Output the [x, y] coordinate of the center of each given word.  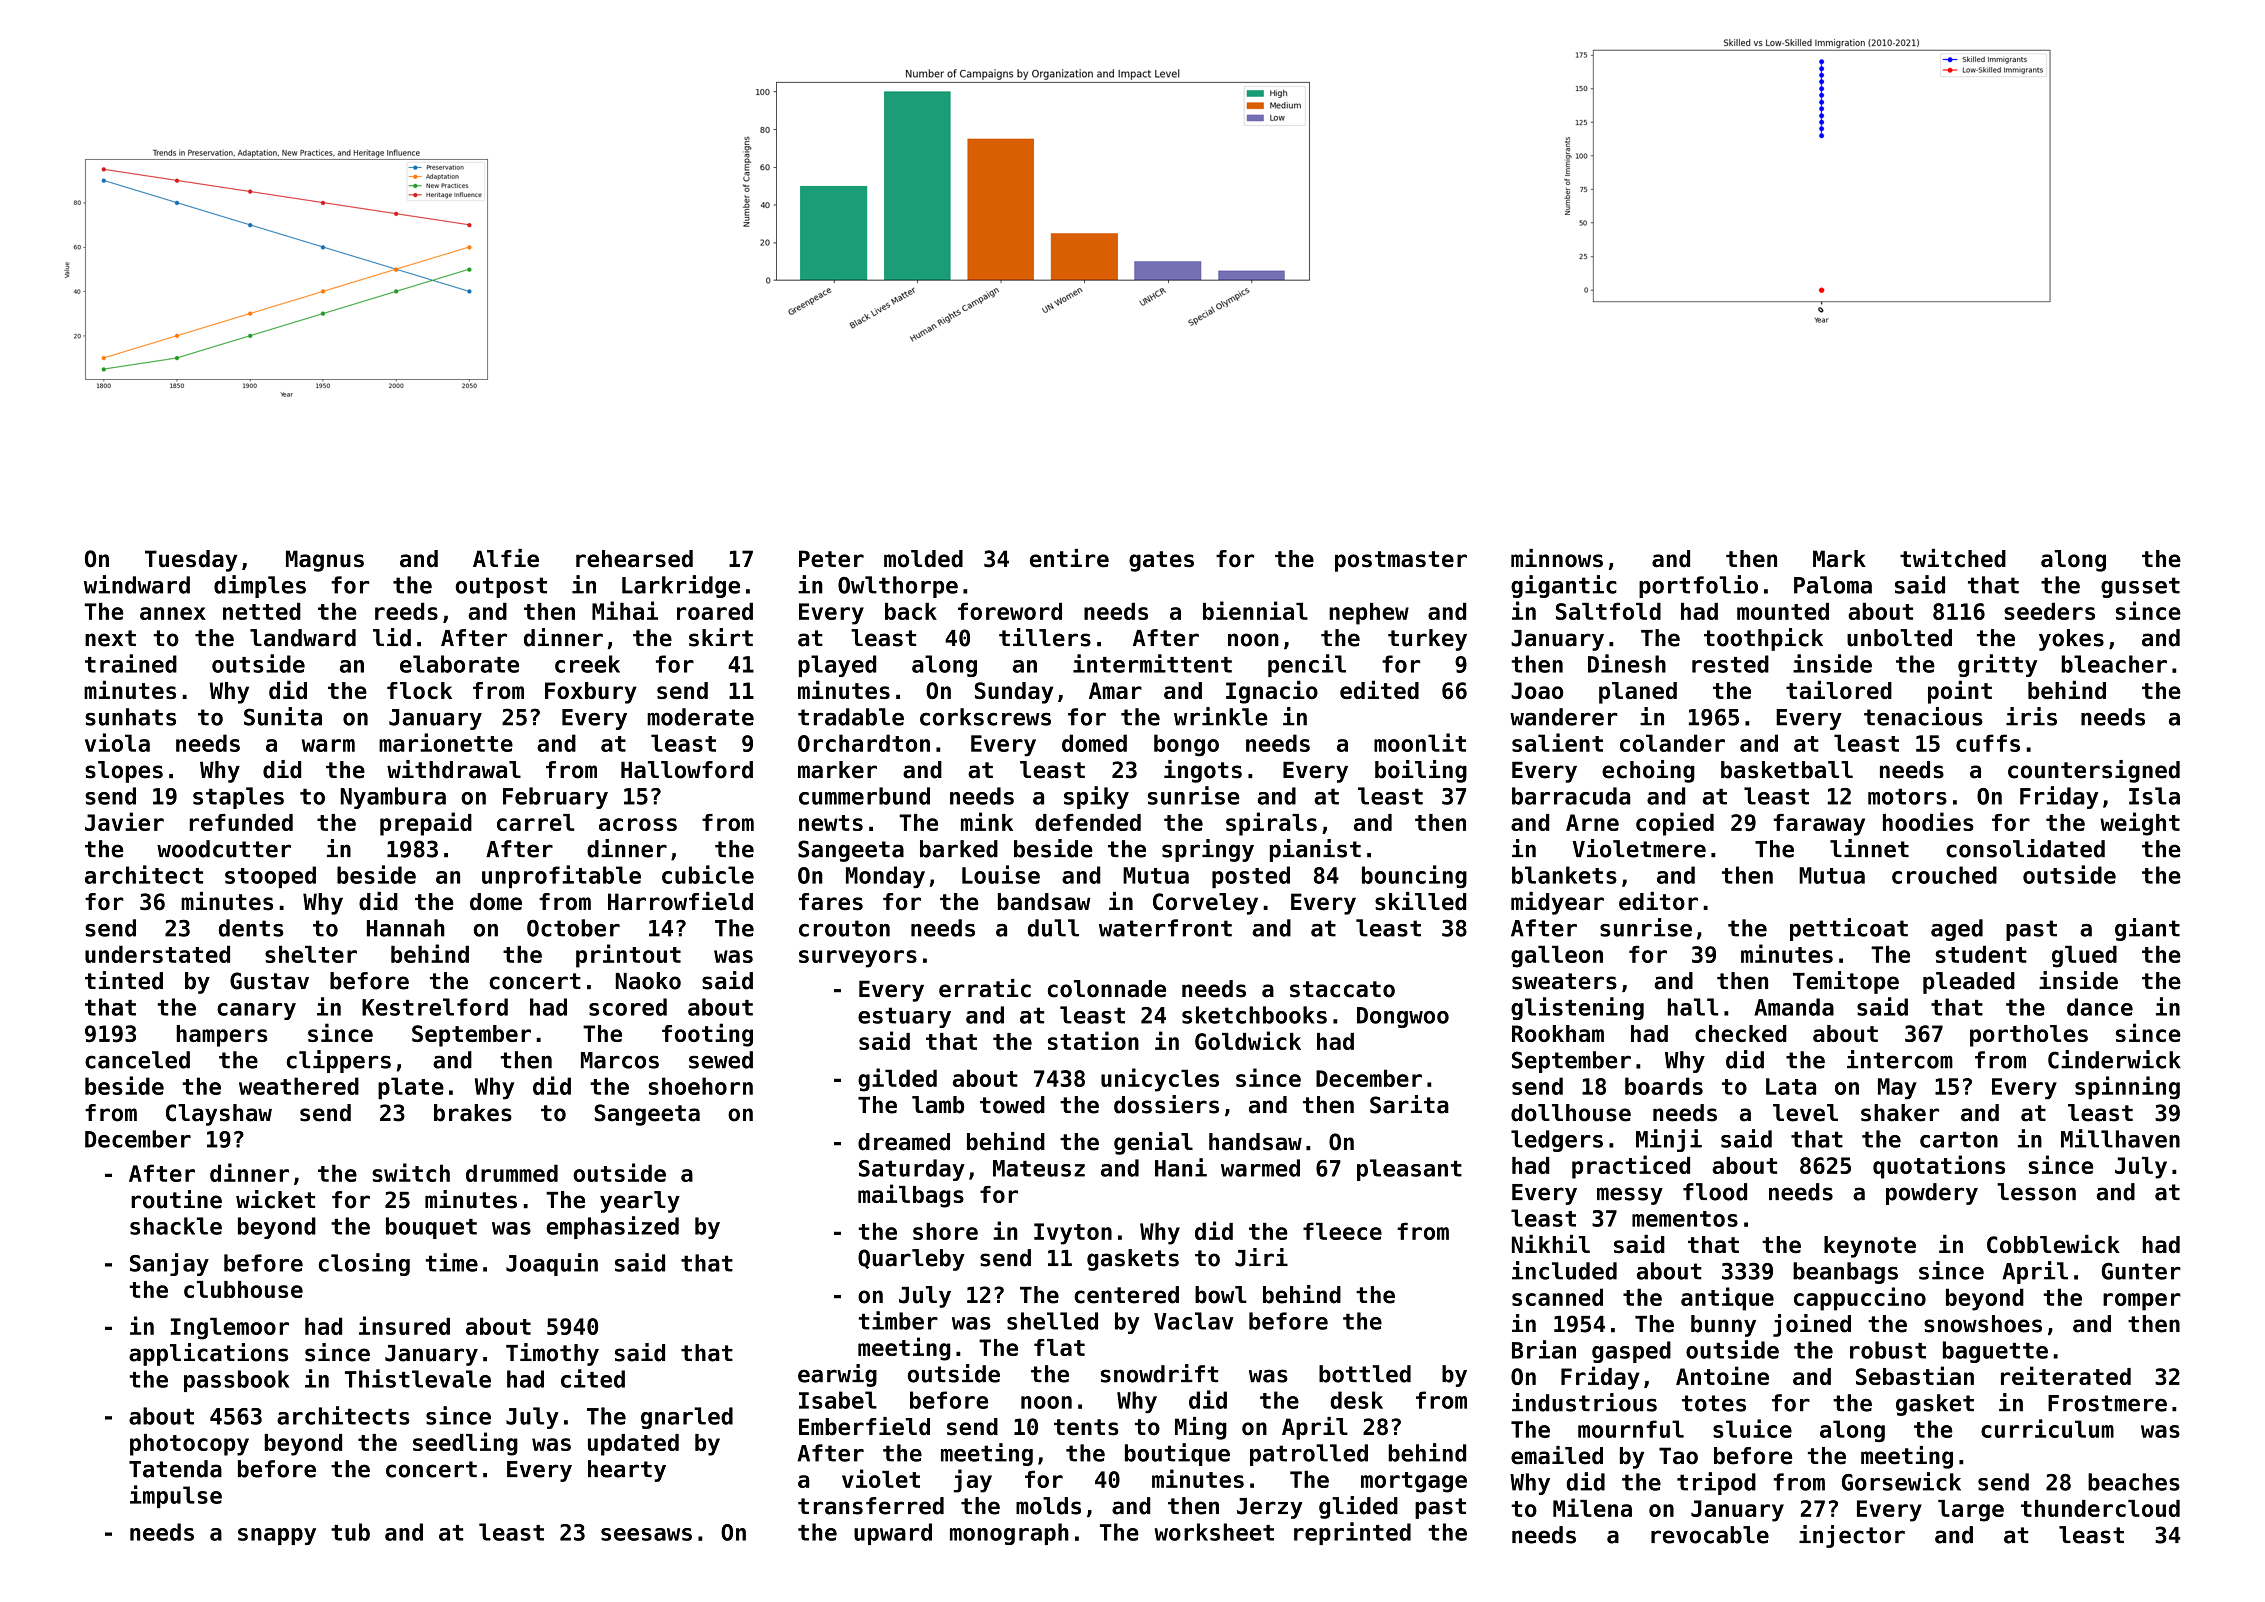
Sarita [1409, 1104]
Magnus [325, 561]
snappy [277, 1536]
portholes [2029, 1036]
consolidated [2025, 848]
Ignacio [1272, 692]
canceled [137, 1060]
